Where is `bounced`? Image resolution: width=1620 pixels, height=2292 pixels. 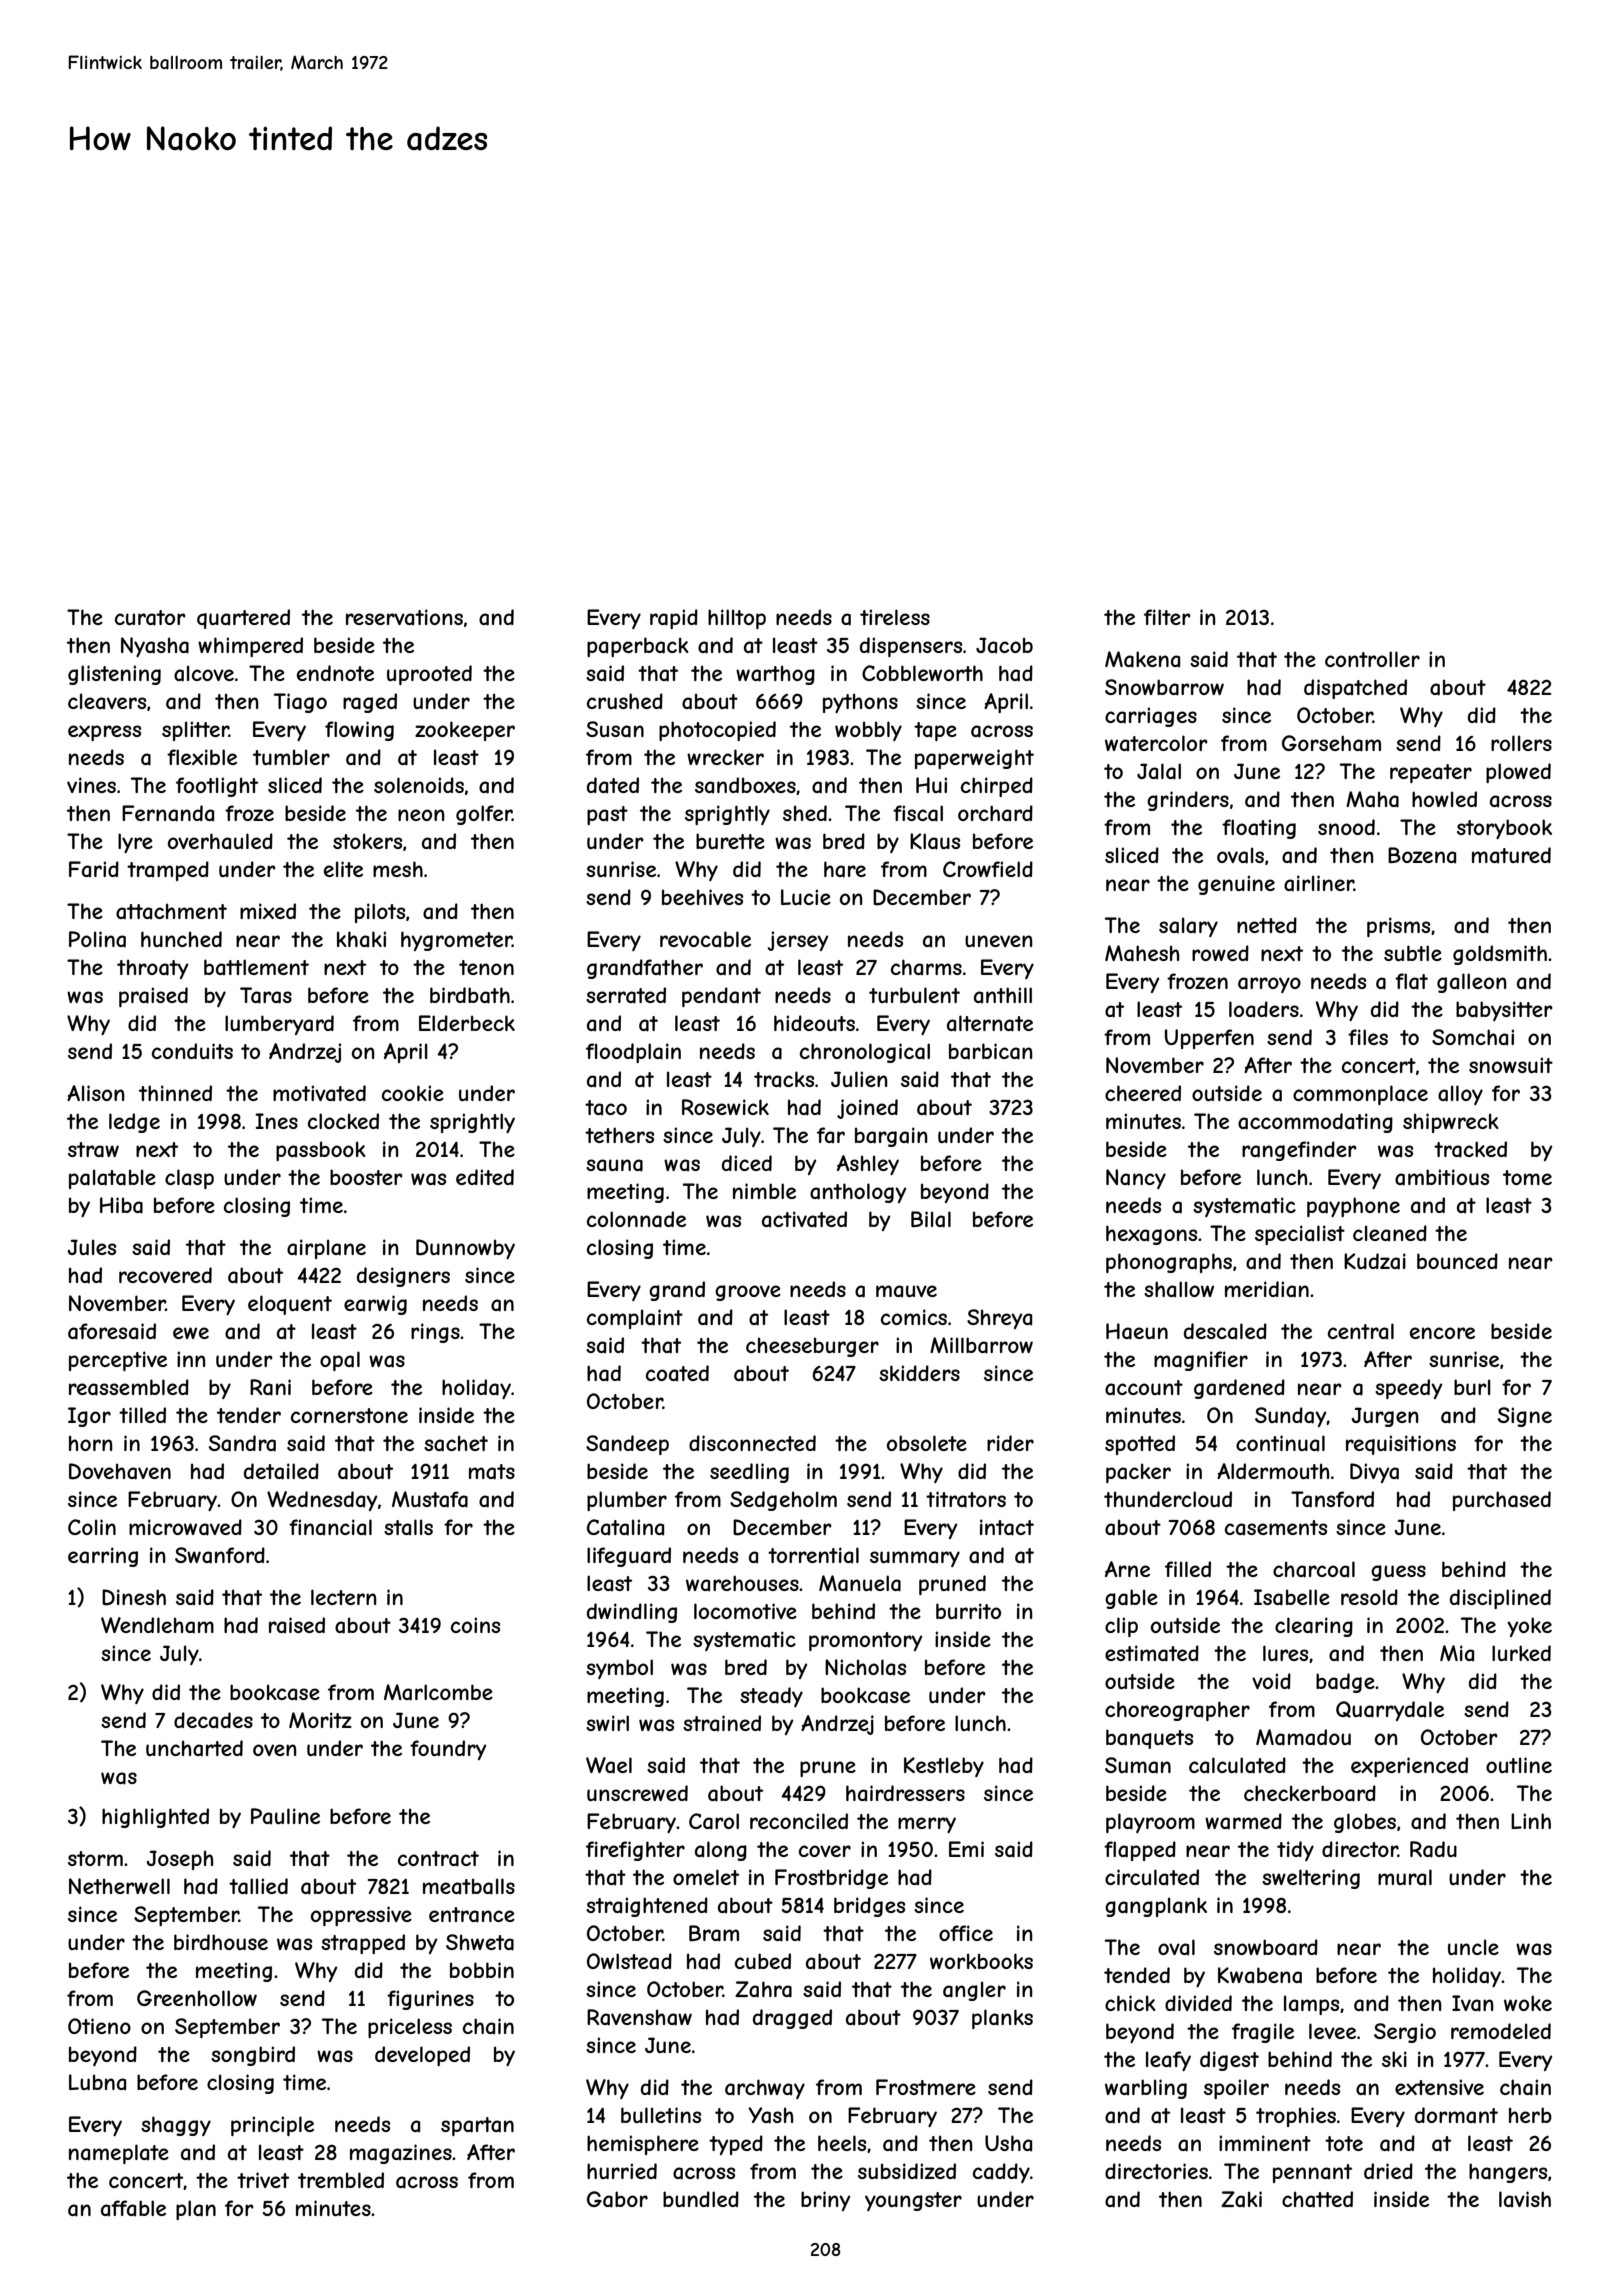 bounced is located at coordinates (1457, 1261).
